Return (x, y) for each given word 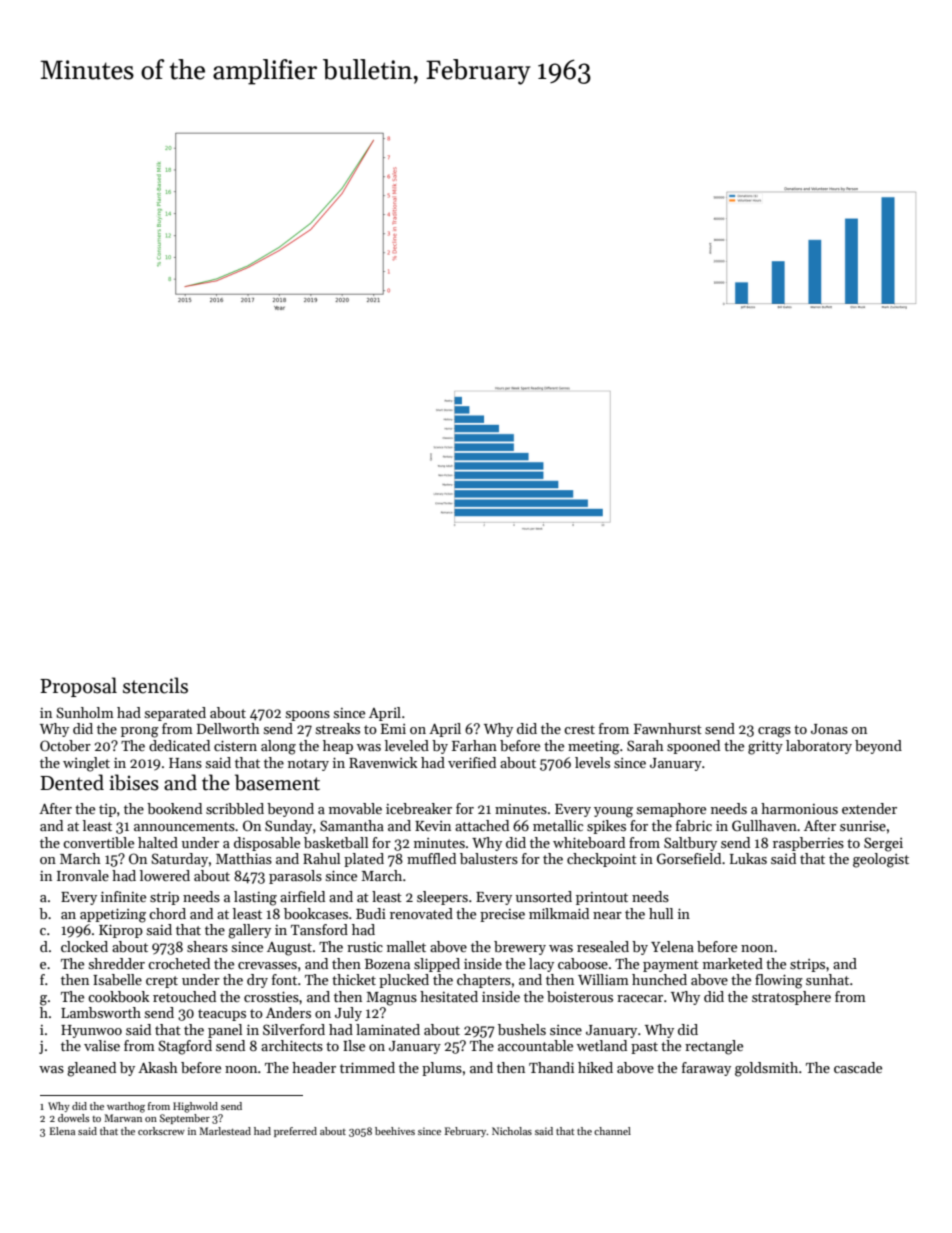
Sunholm (85, 712)
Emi (393, 729)
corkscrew (161, 1131)
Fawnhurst (668, 728)
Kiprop (121, 931)
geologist (881, 860)
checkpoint (602, 860)
